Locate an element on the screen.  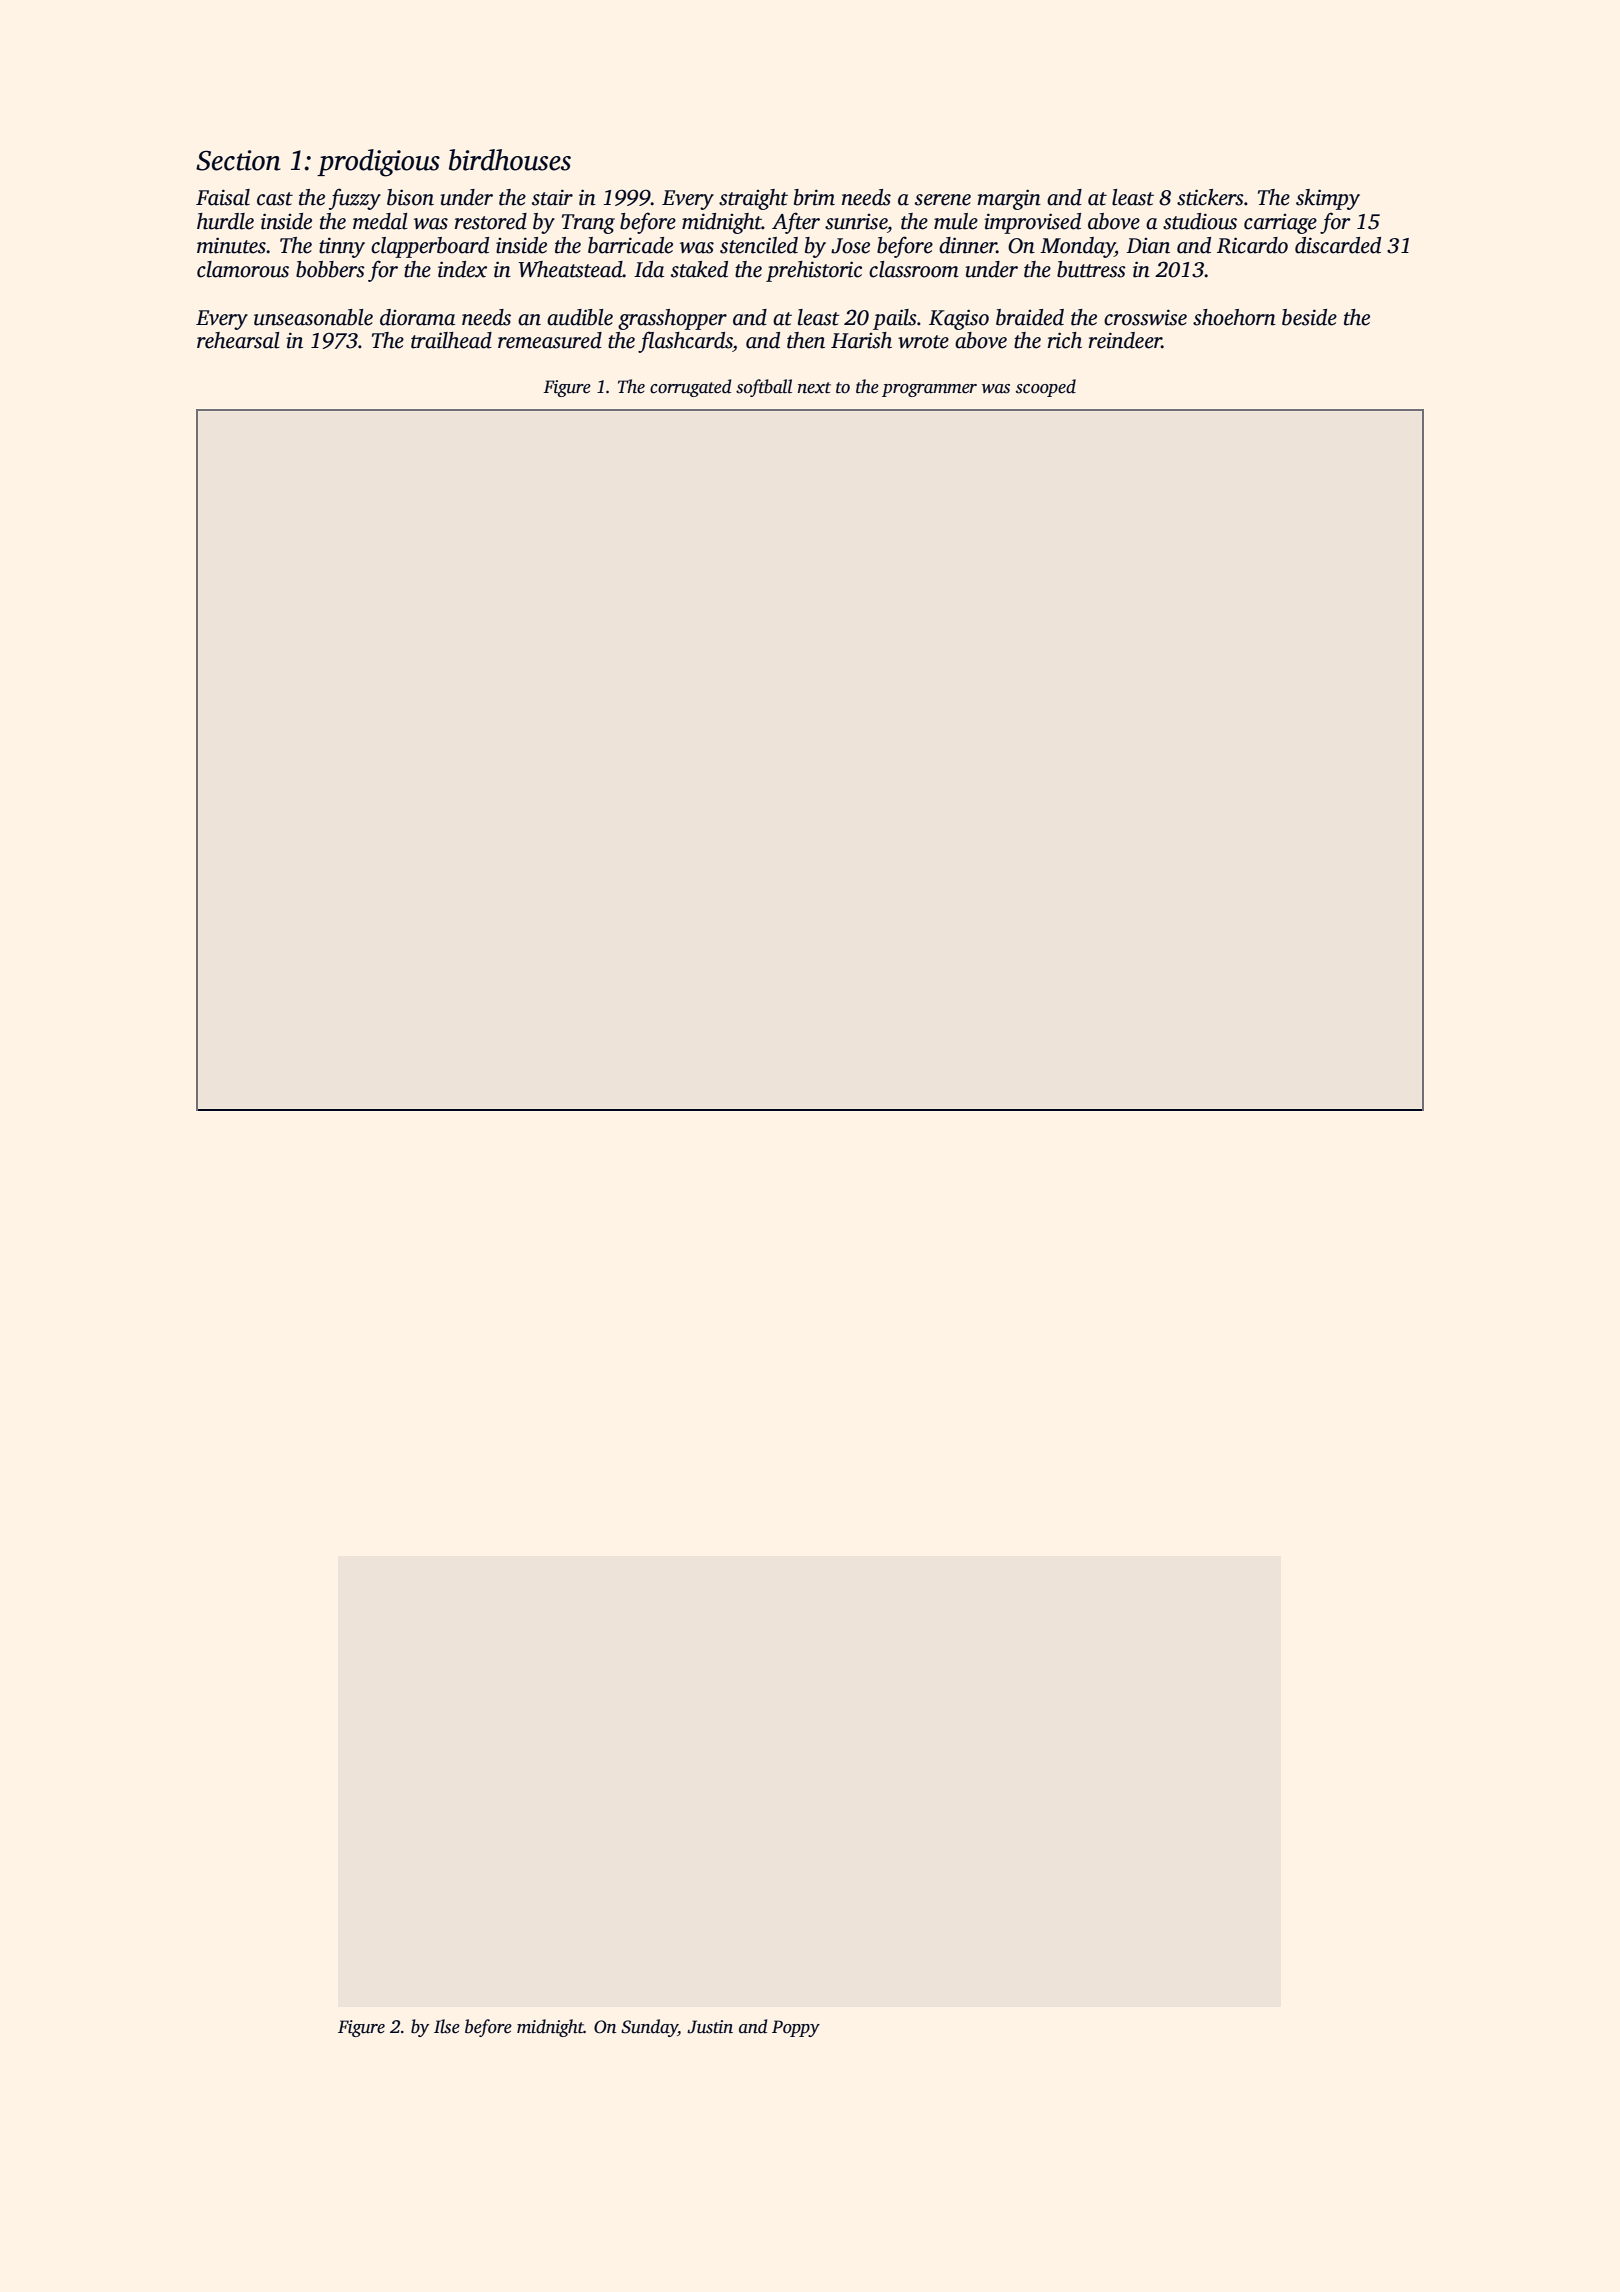
programmer is located at coordinates (929, 390).
